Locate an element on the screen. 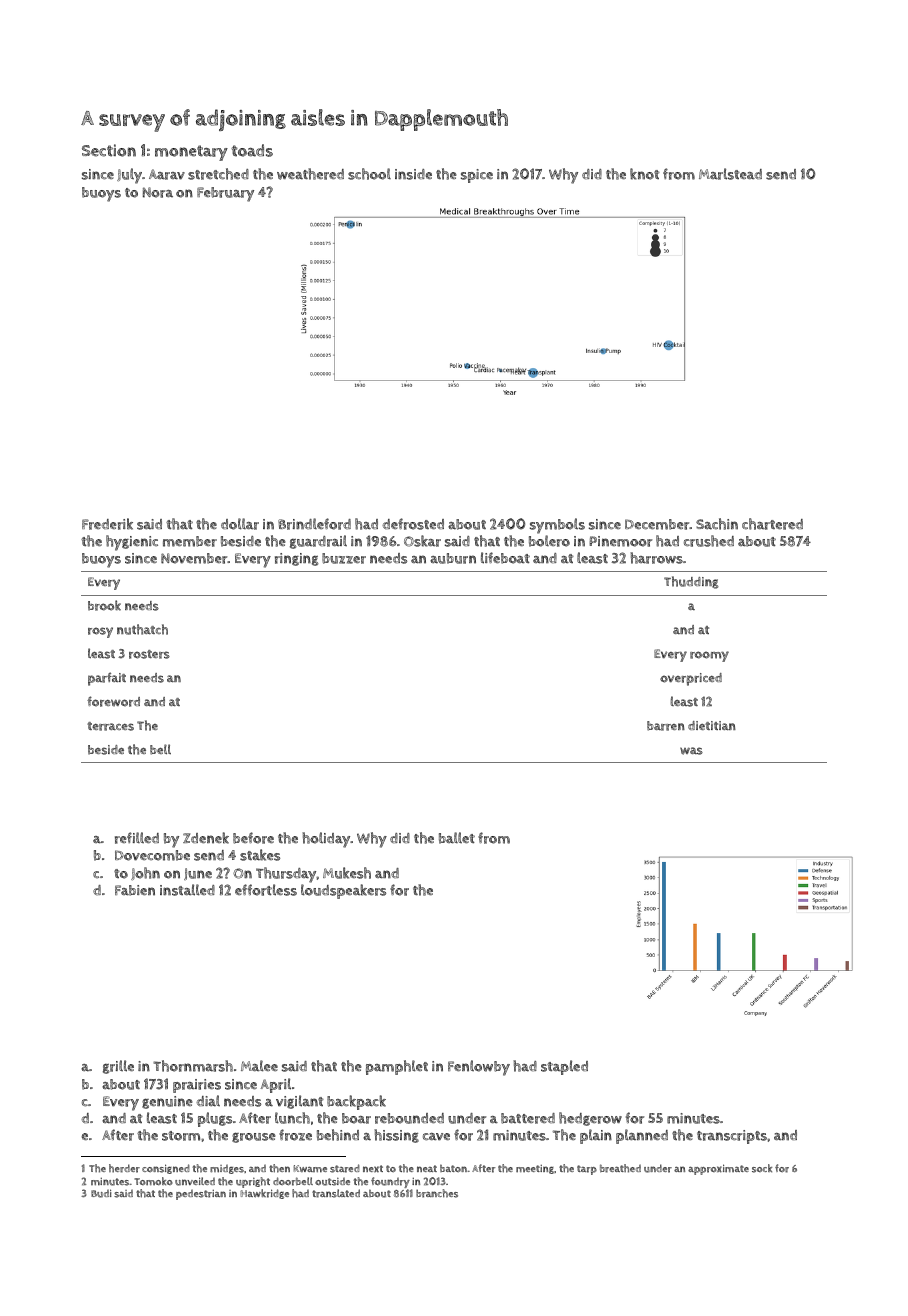 The height and width of the screenshot is (1316, 908). sock is located at coordinates (762, 1168).
